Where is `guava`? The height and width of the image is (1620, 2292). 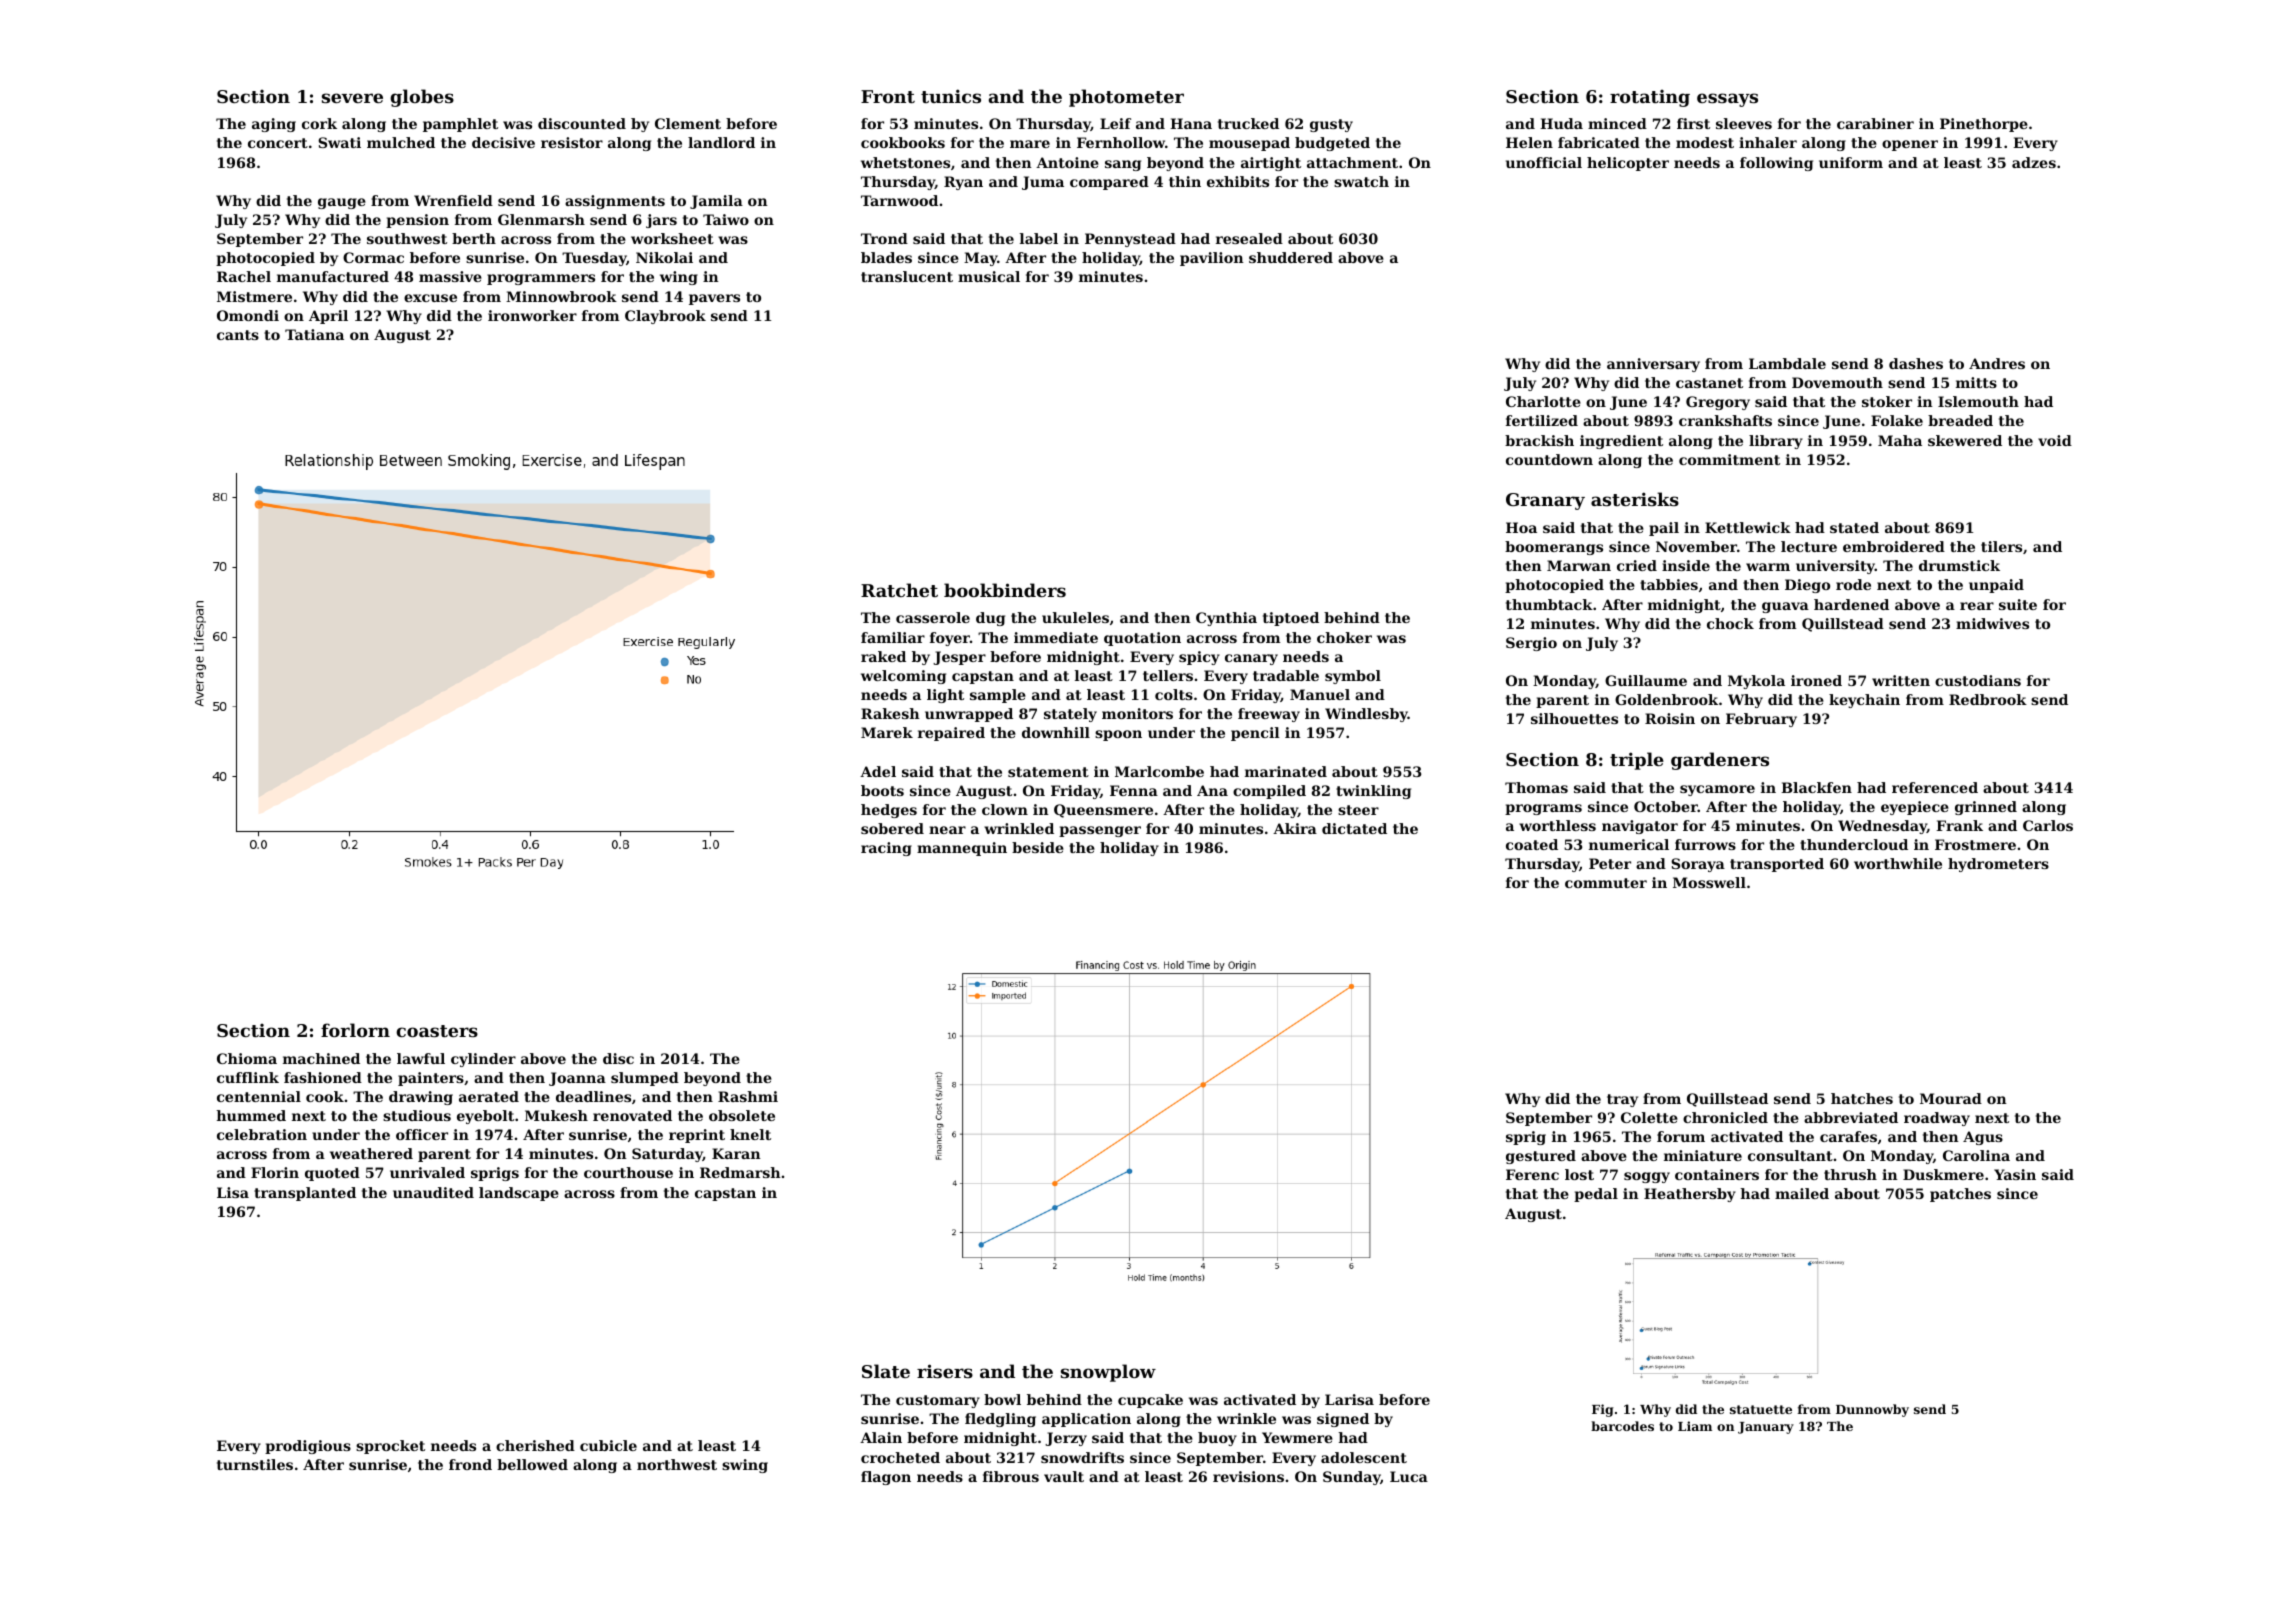
guava is located at coordinates (1785, 607).
